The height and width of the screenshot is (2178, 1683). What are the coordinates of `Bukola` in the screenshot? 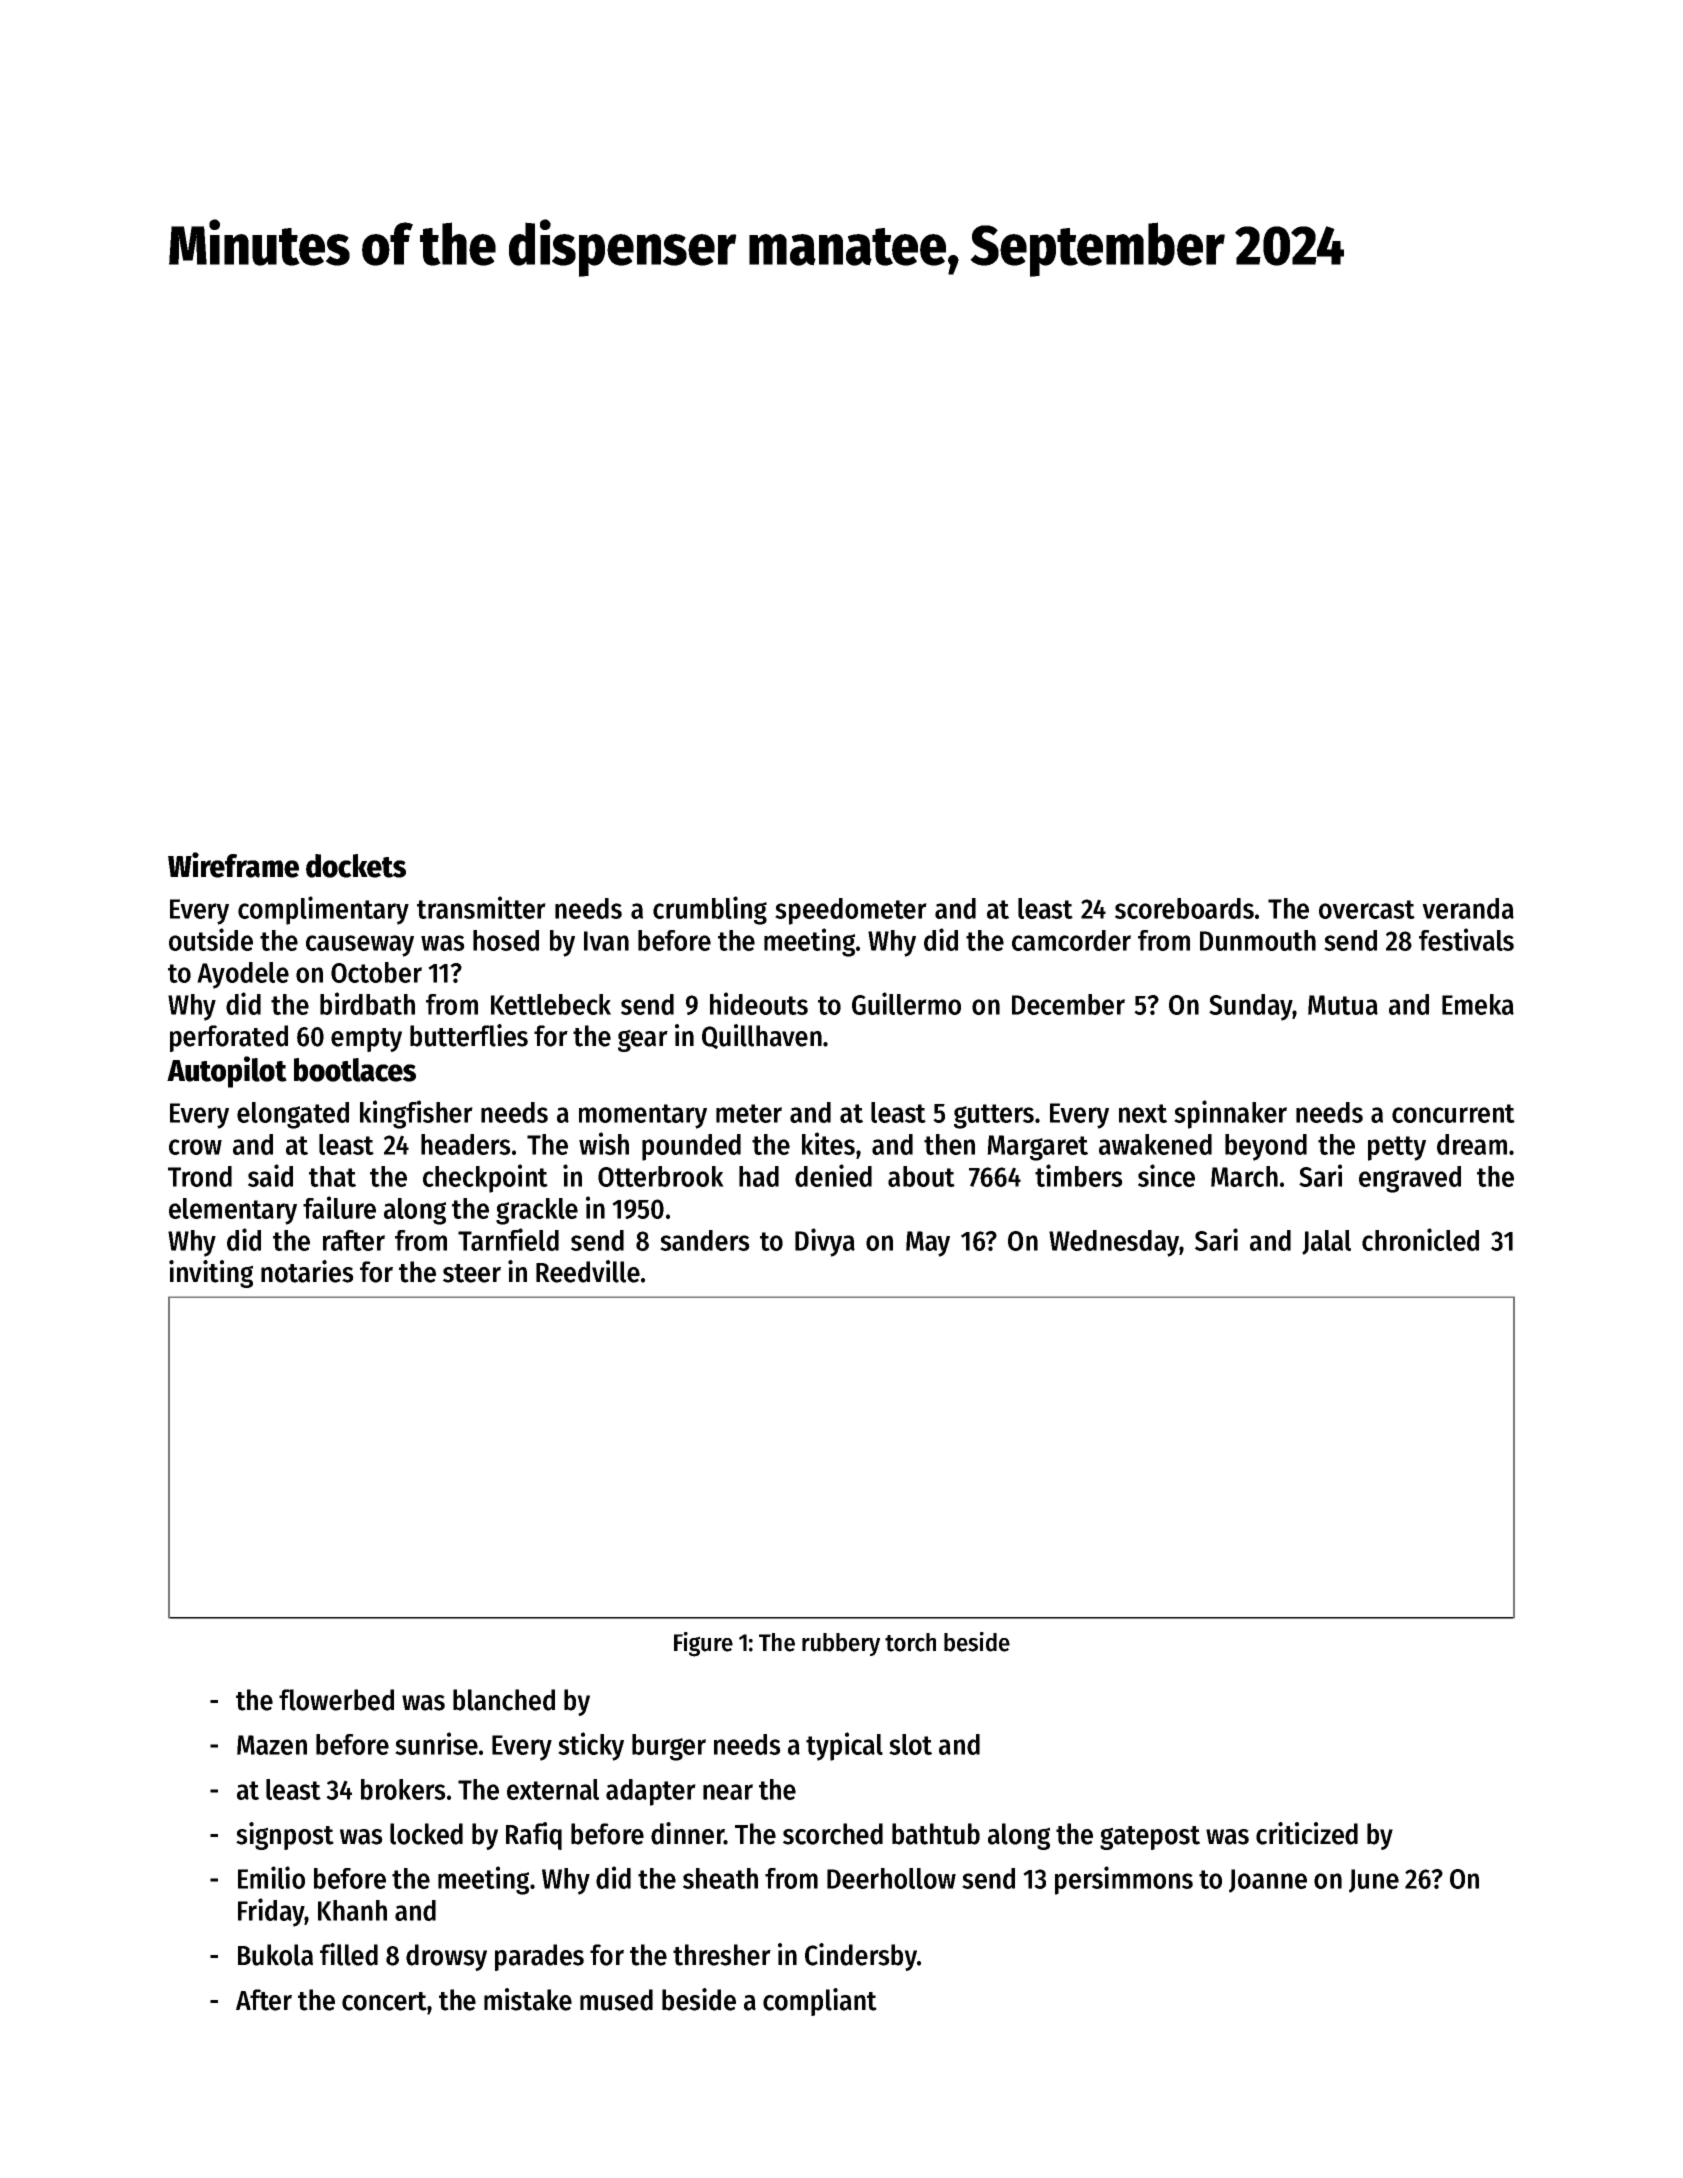 It's located at (275, 1955).
